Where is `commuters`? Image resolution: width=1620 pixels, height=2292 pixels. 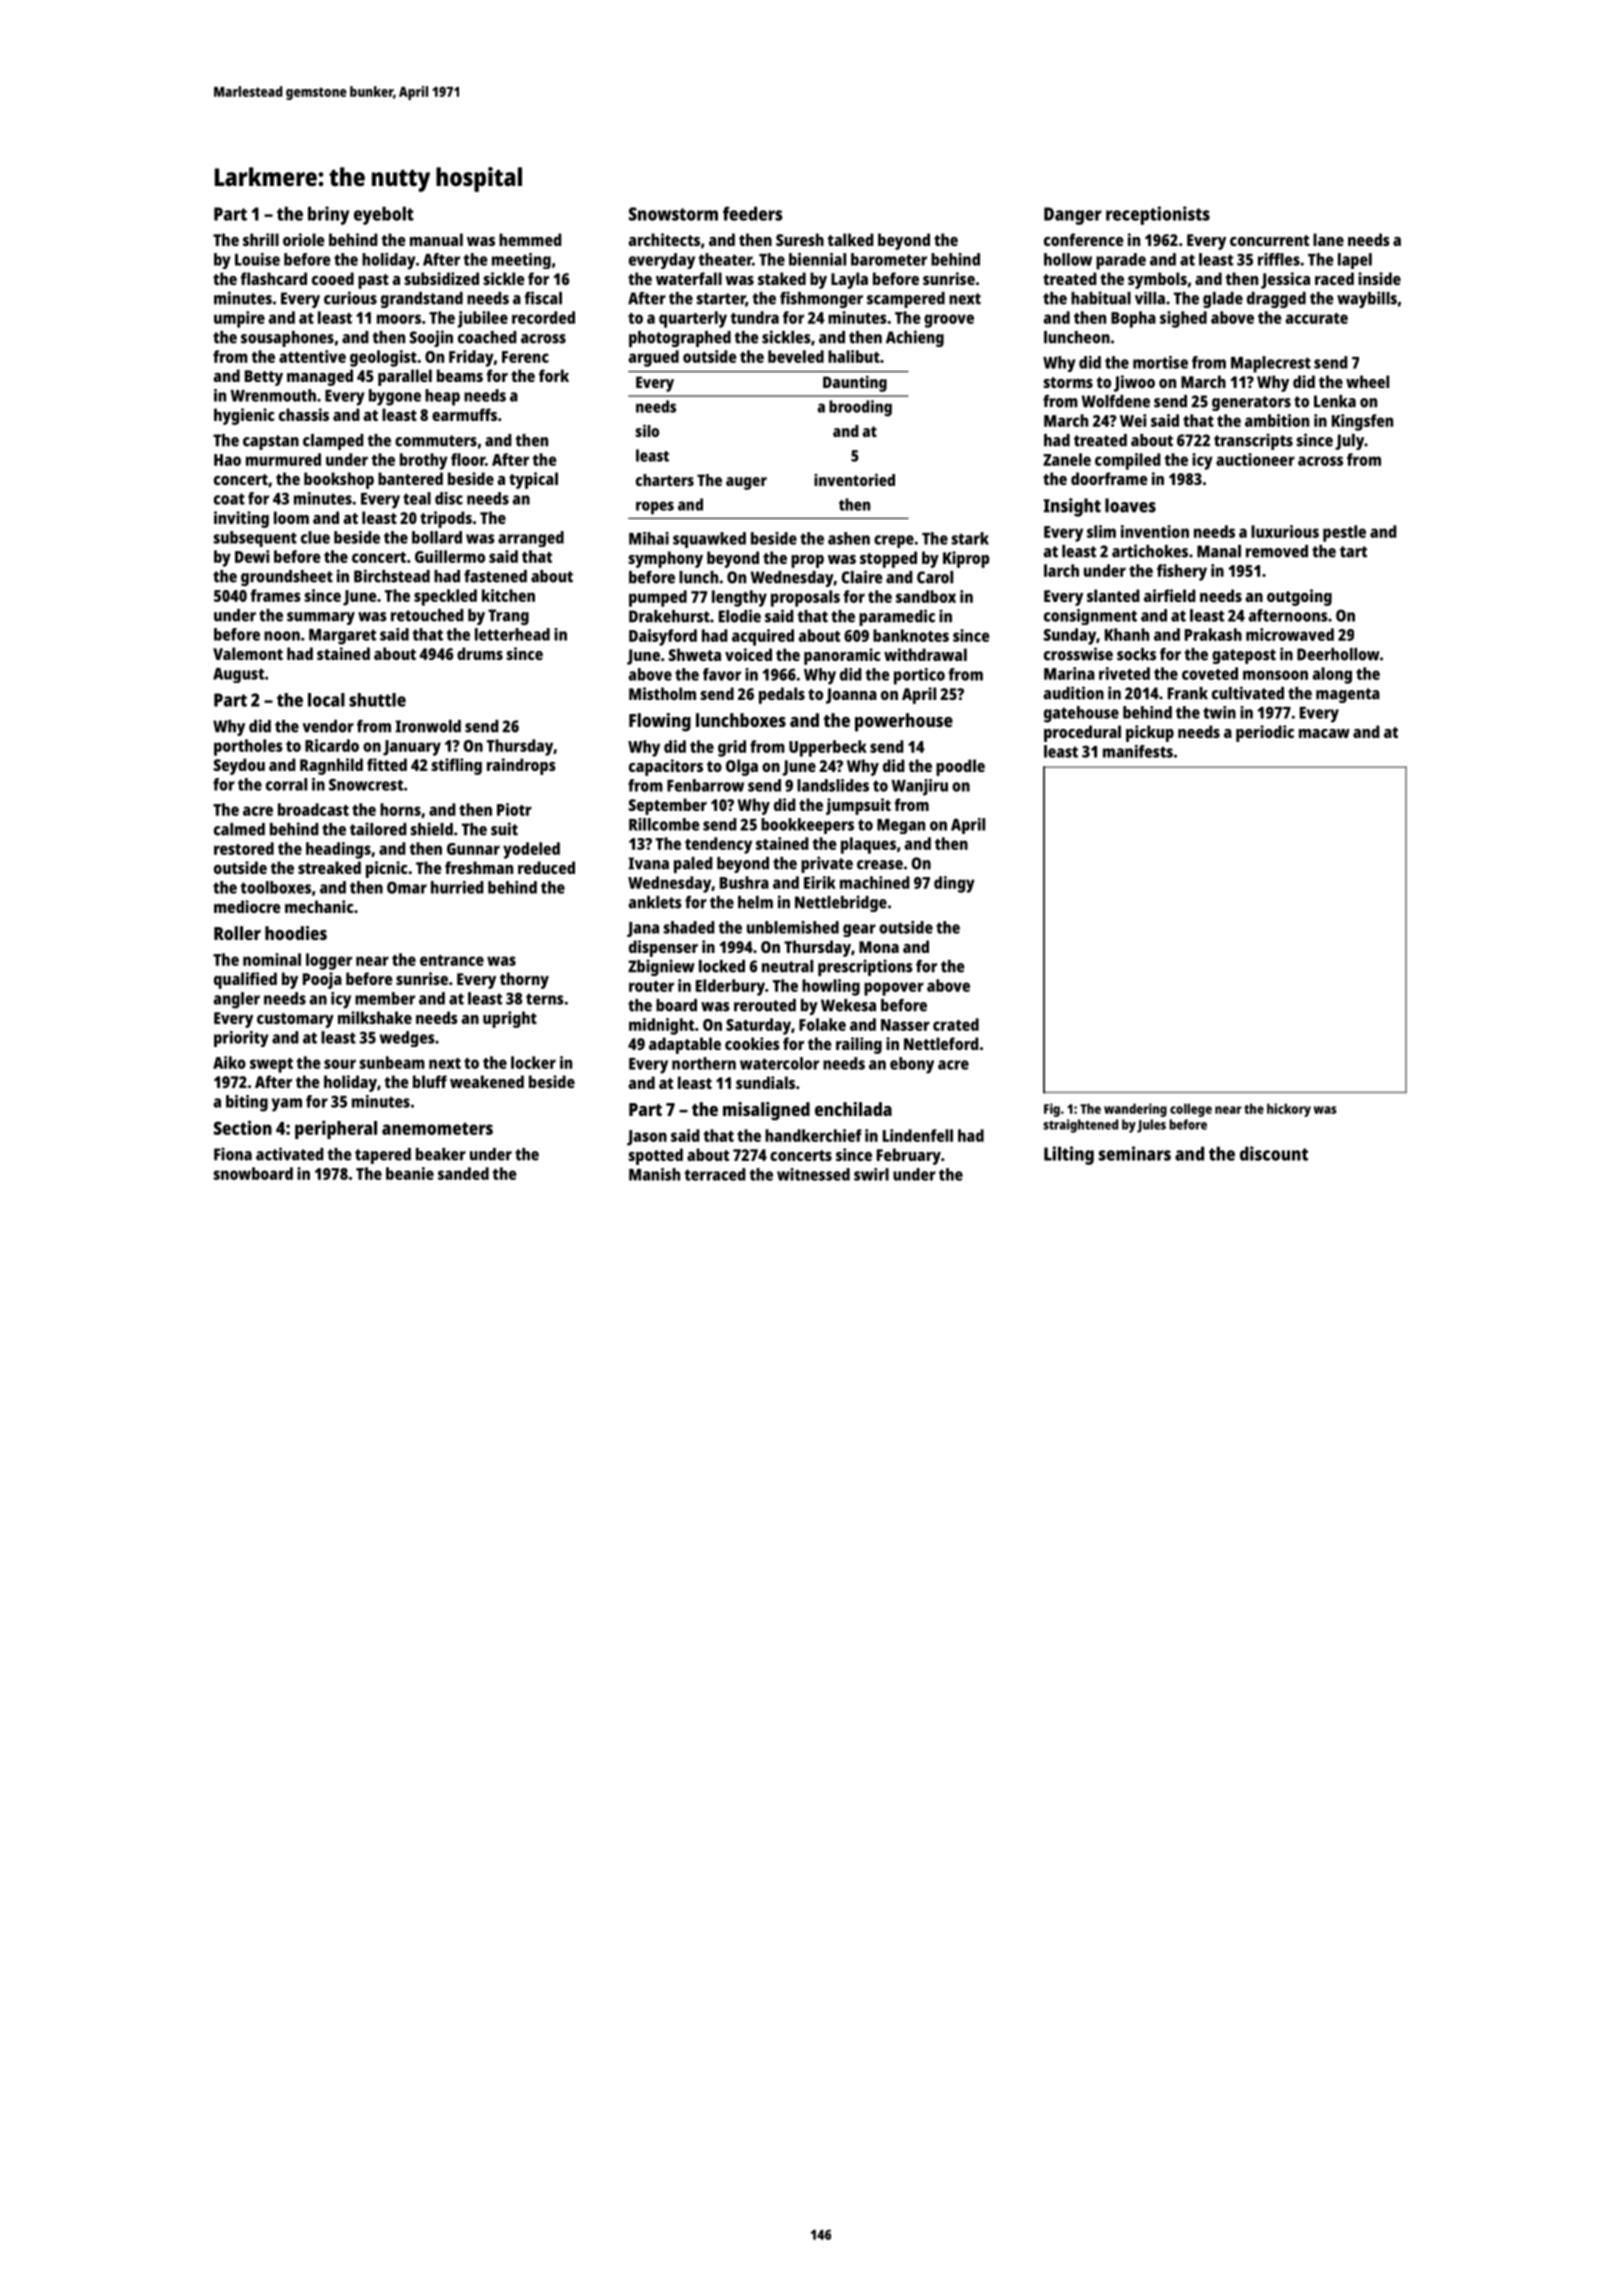
commuters is located at coordinates (436, 441).
